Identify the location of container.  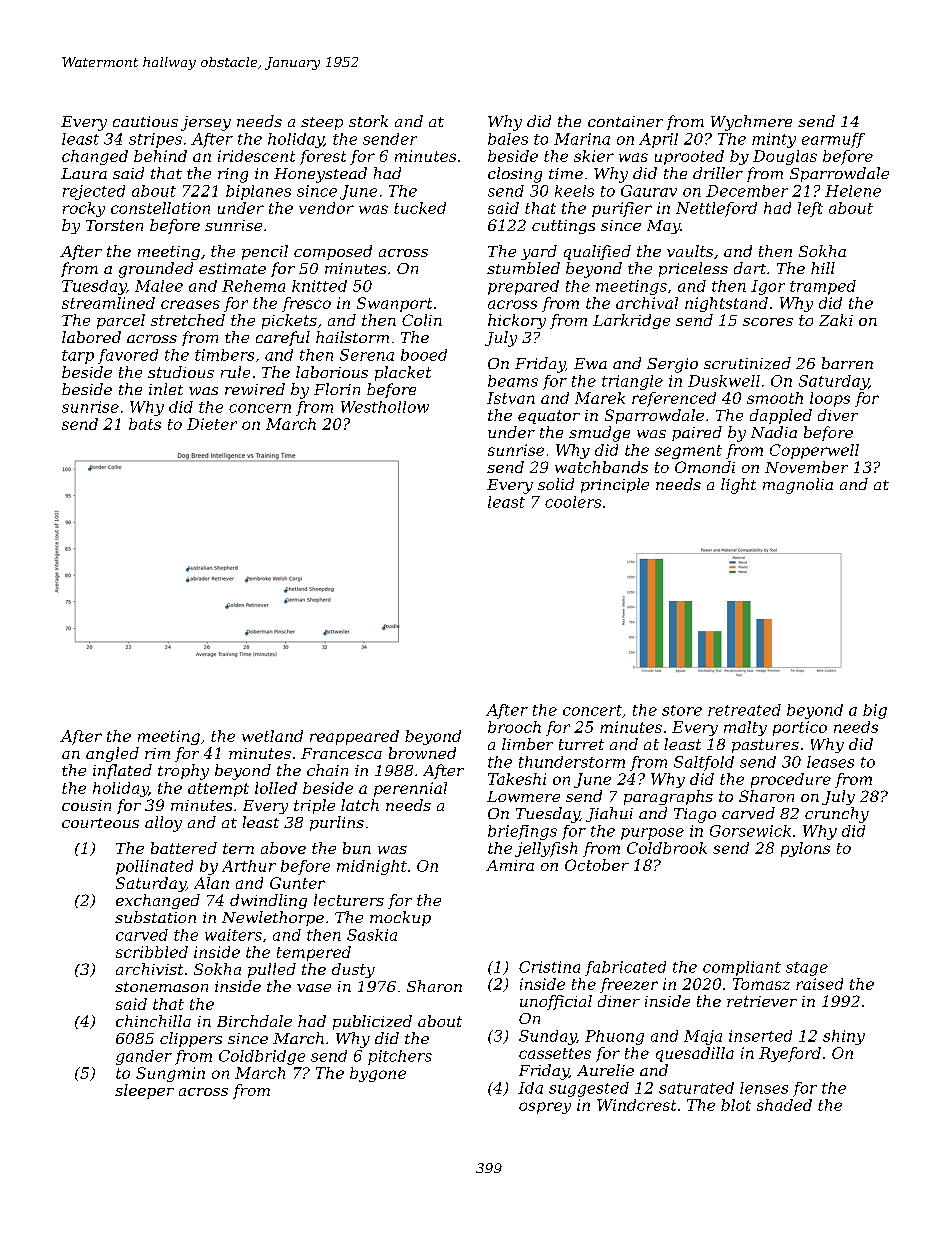
(625, 121).
